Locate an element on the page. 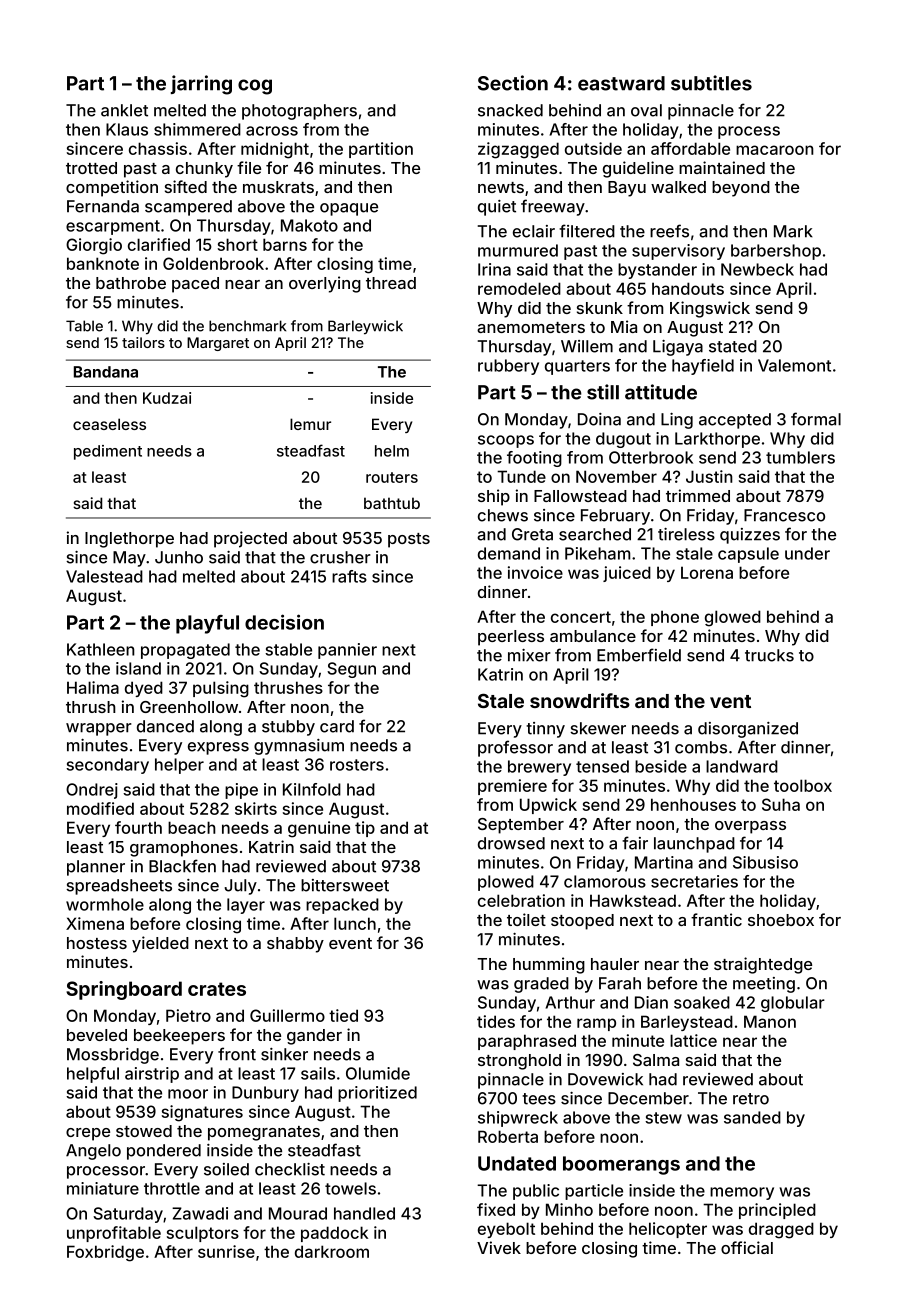 This image has height=1316, width=908. Angelo is located at coordinates (93, 1152).
